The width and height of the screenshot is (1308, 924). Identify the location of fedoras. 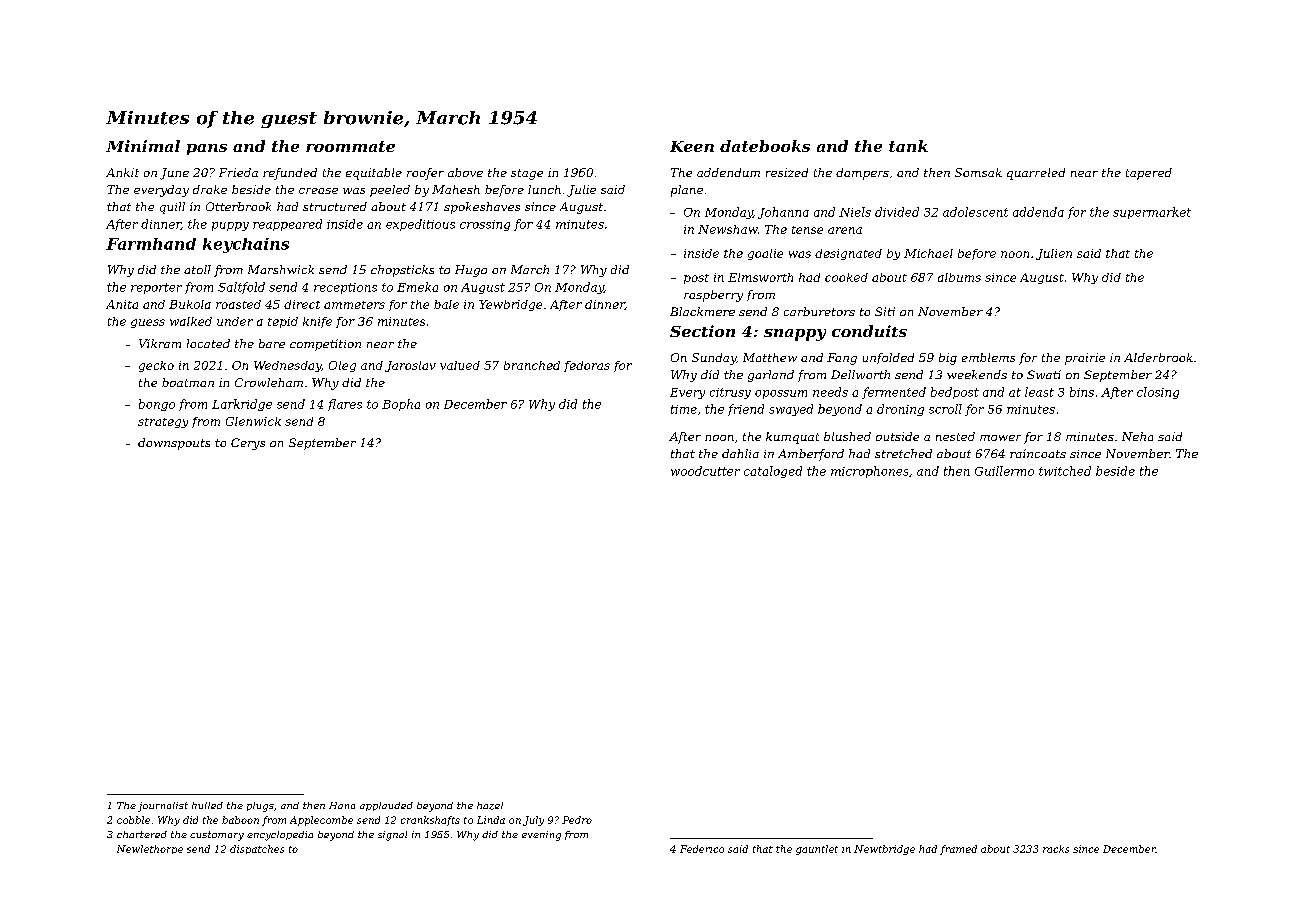
(587, 366).
